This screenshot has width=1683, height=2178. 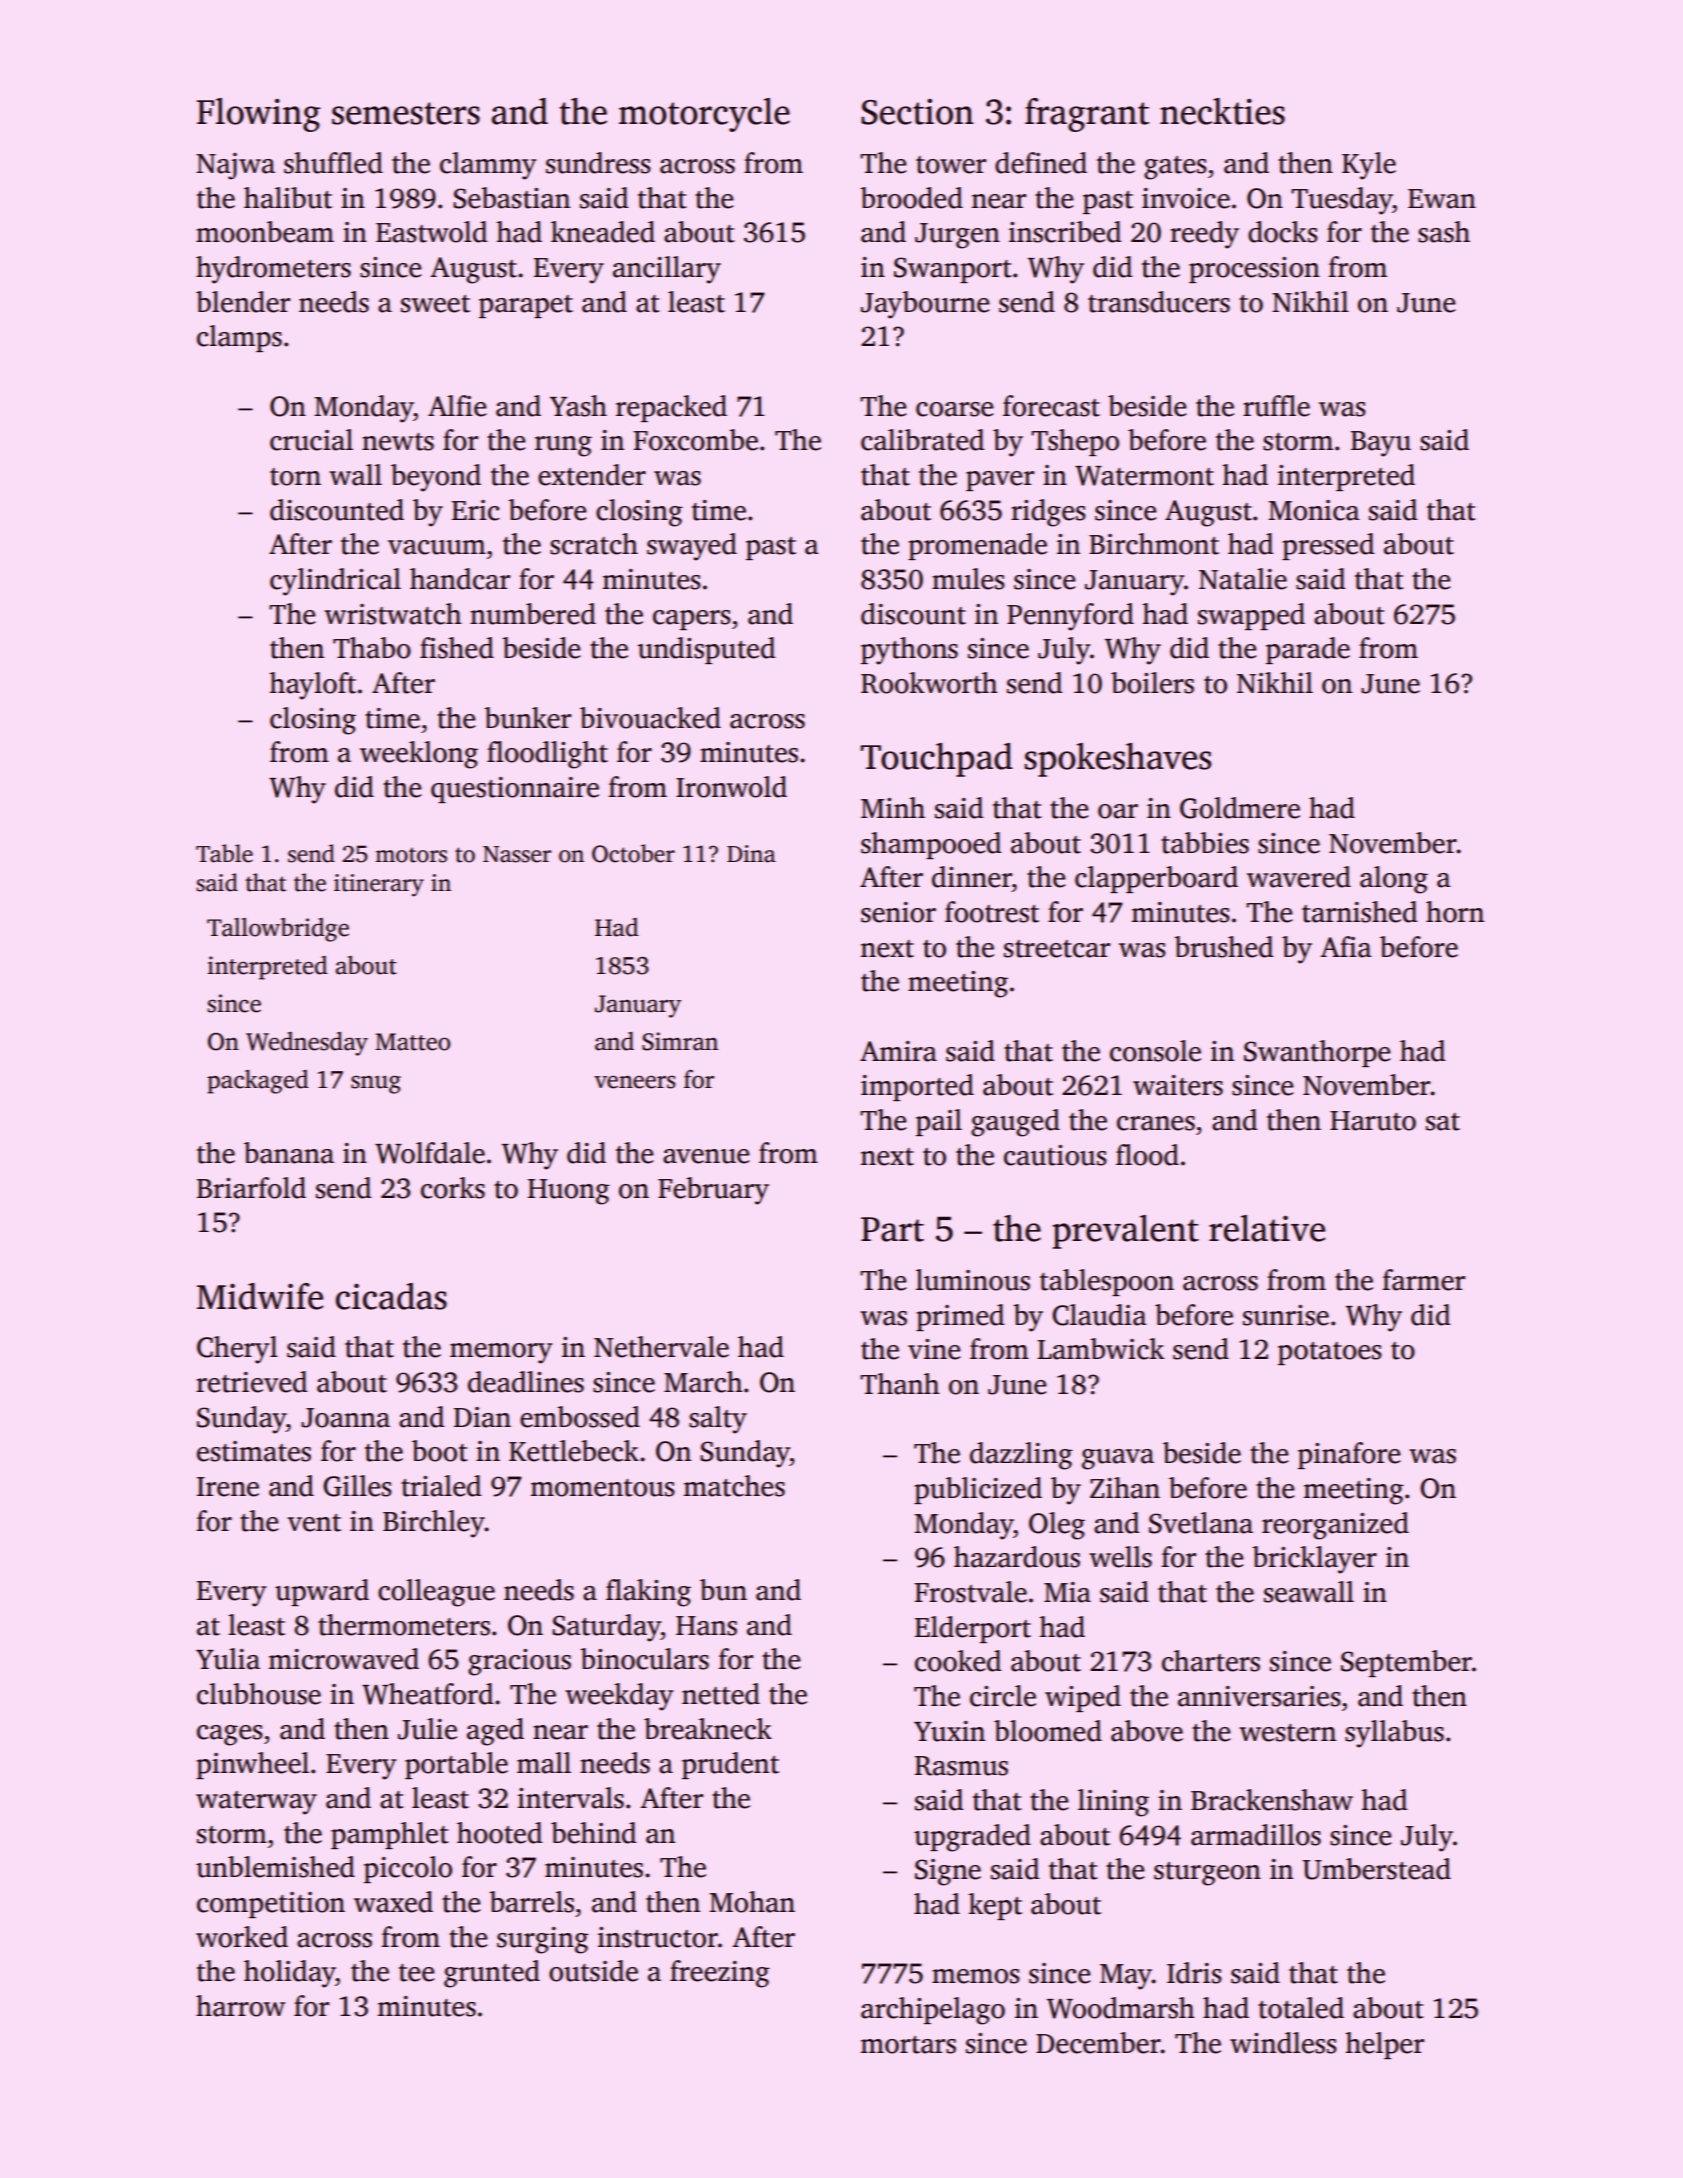 I want to click on Alfie, so click(x=457, y=406).
